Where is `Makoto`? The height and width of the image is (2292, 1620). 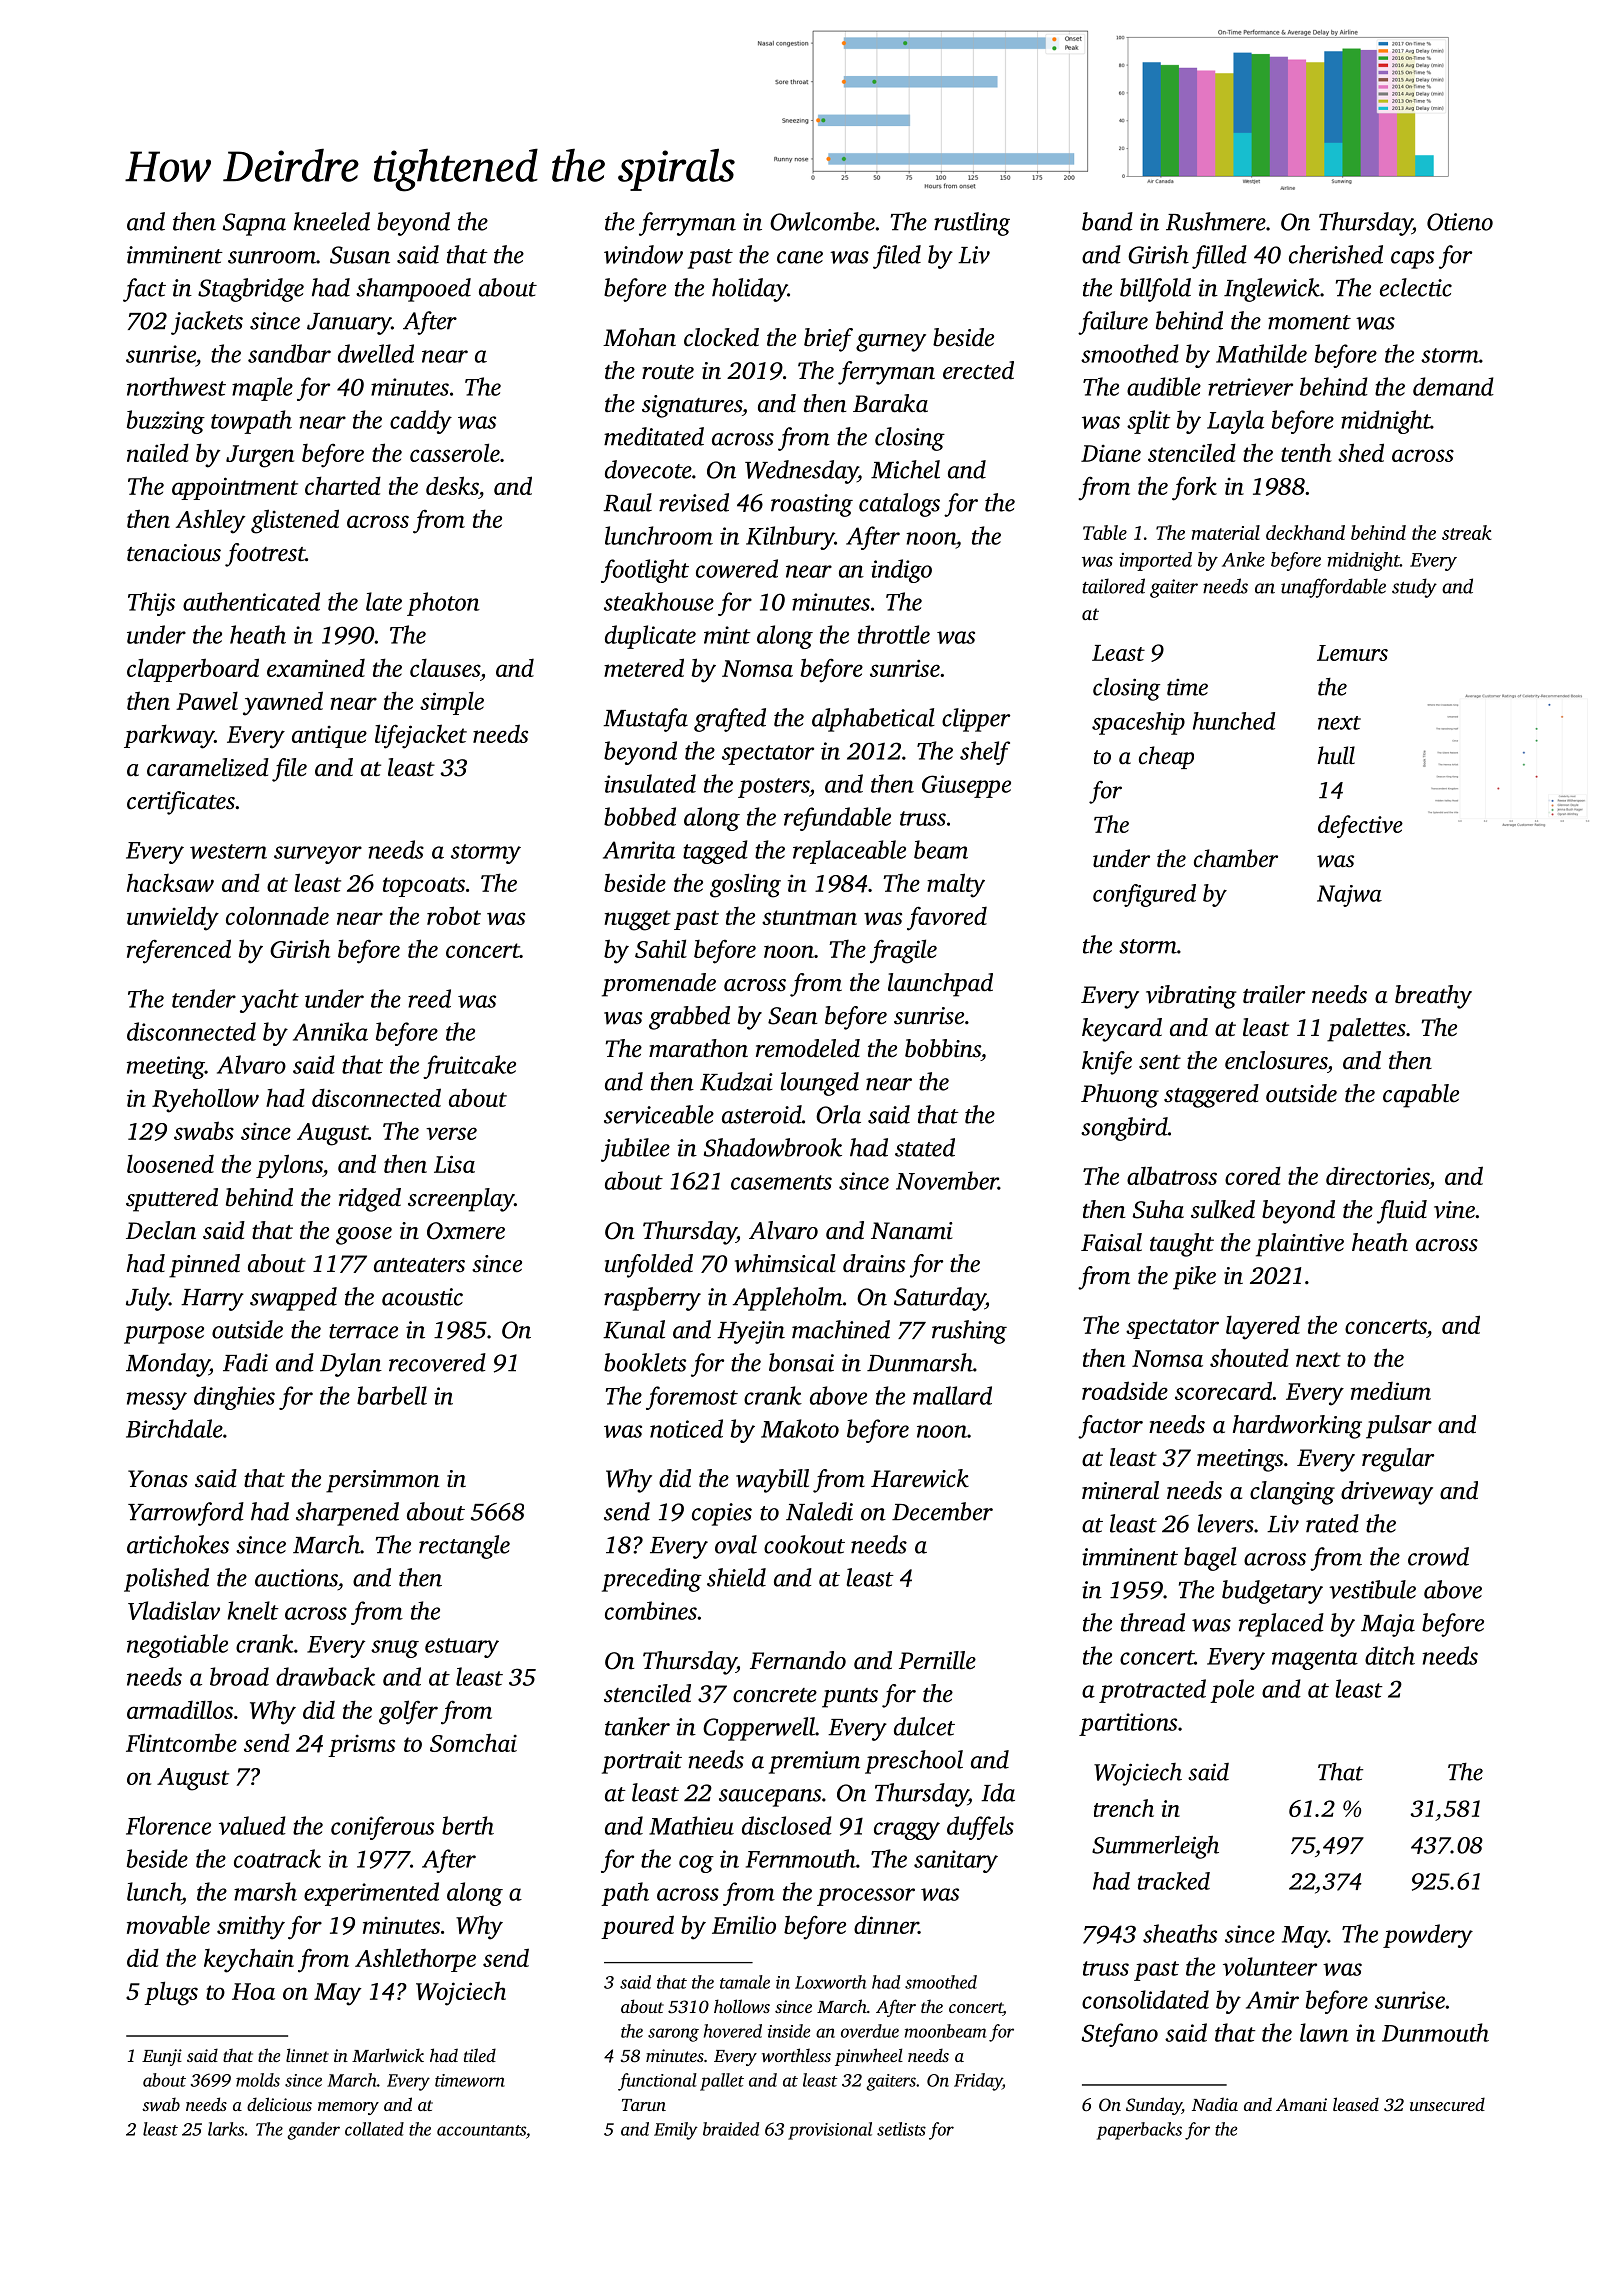 Makoto is located at coordinates (800, 1428).
